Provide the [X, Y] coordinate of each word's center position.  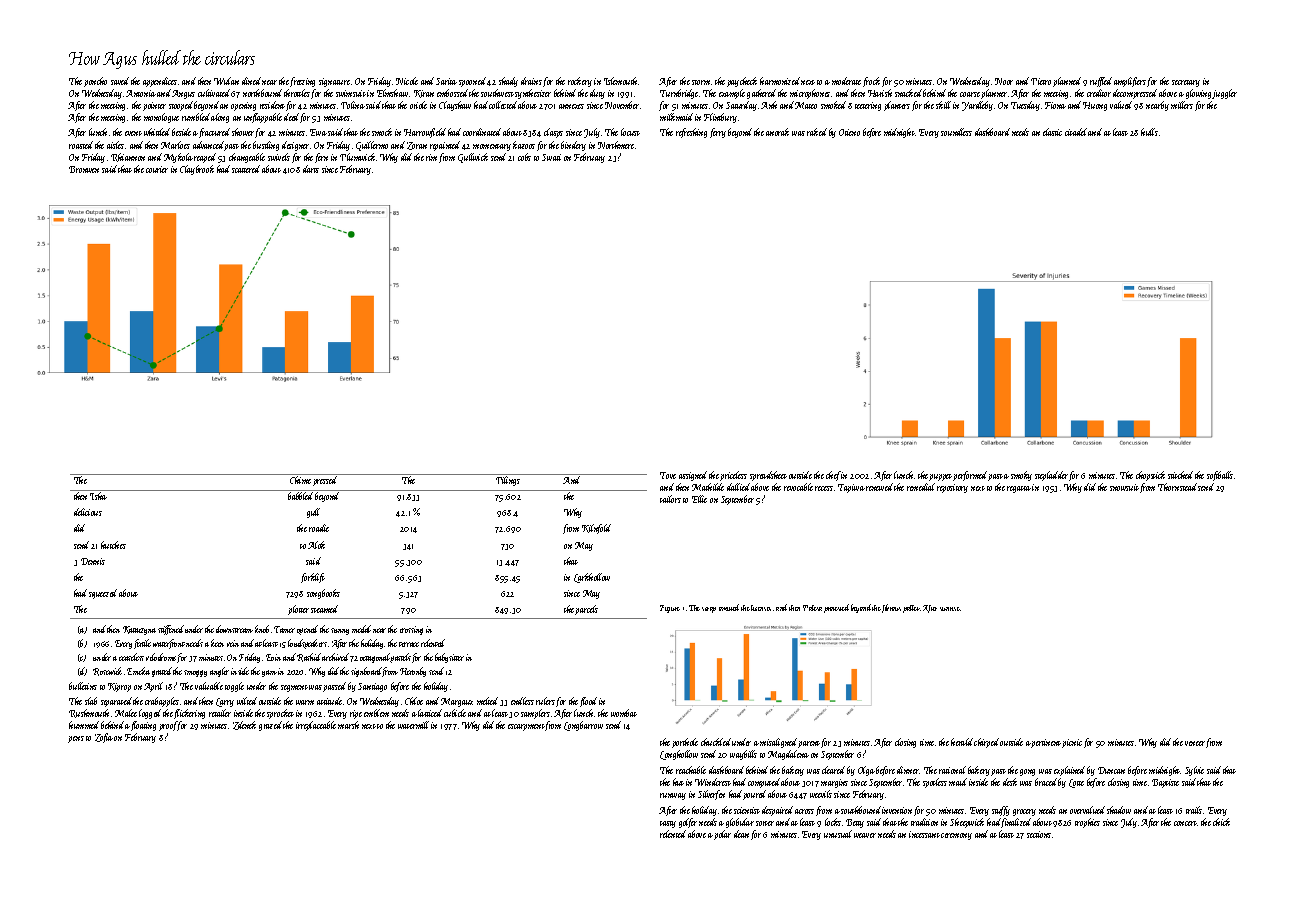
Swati [551, 157]
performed [970, 476]
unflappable [263, 118]
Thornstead [1177, 487]
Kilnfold [596, 529]
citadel [1076, 132]
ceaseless [131, 657]
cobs [524, 157]
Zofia [104, 738]
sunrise [950, 609]
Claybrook [197, 170]
